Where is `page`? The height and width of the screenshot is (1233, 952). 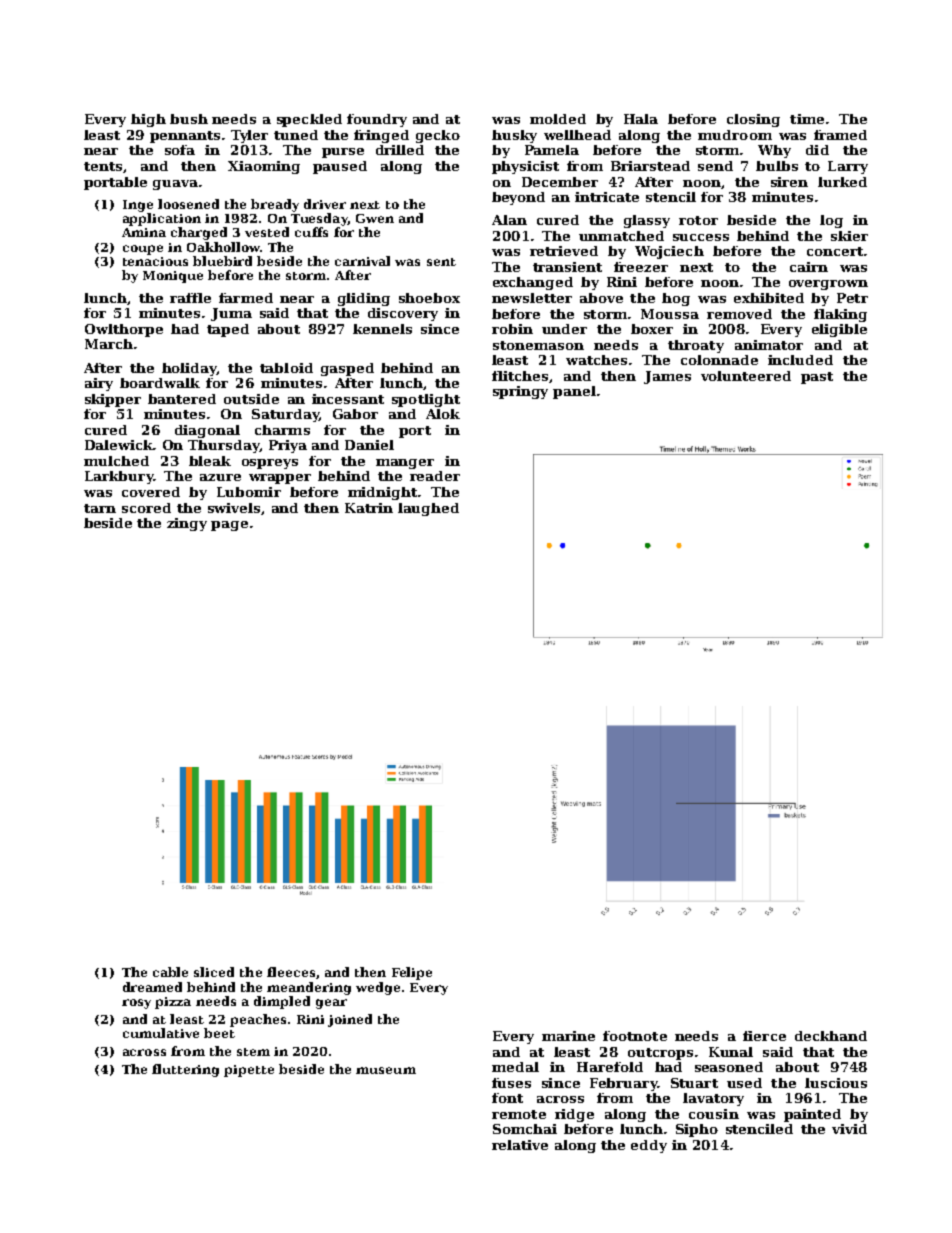
page is located at coordinates (229, 526).
